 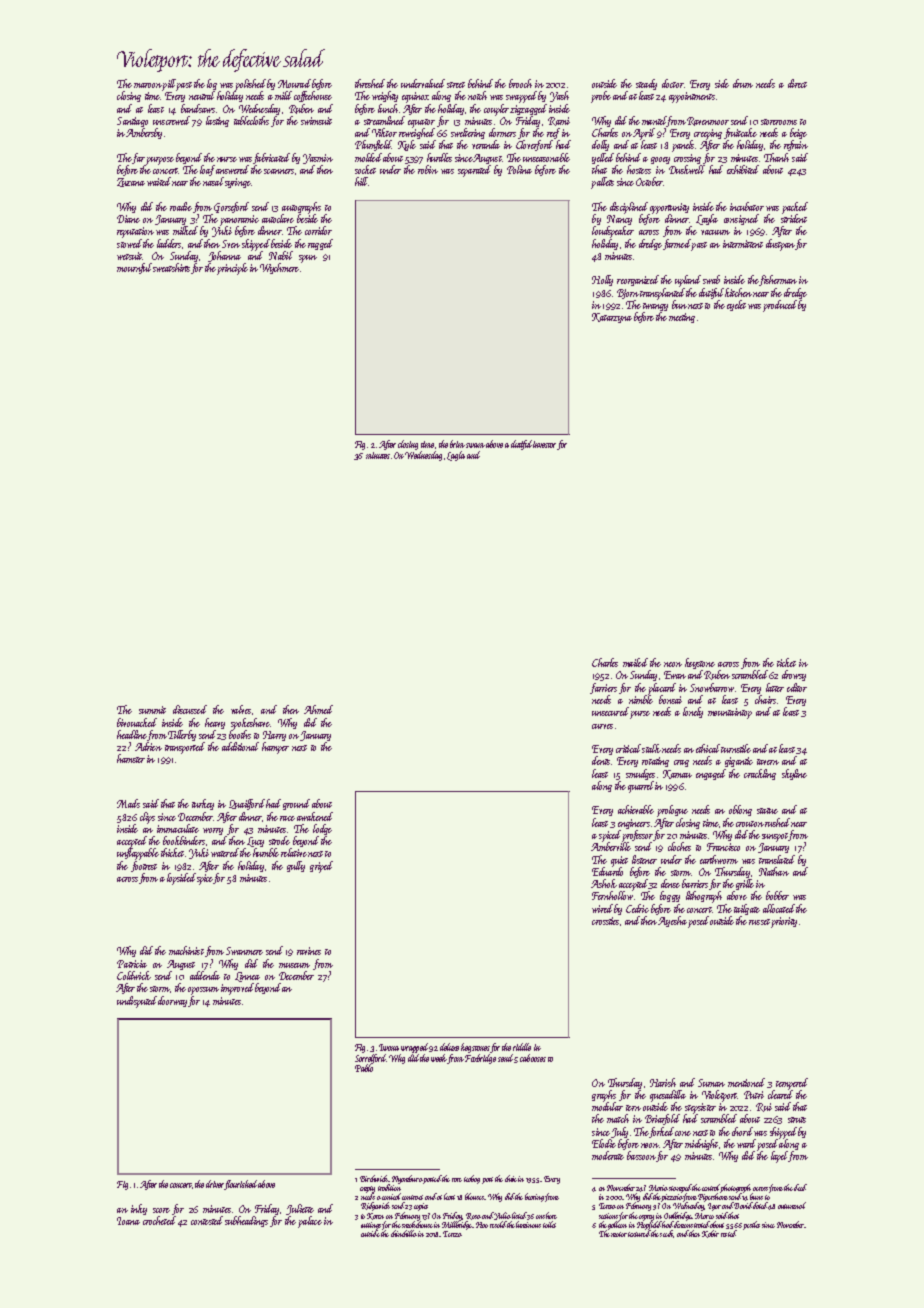 I want to click on undisputed, so click(x=137, y=1002).
